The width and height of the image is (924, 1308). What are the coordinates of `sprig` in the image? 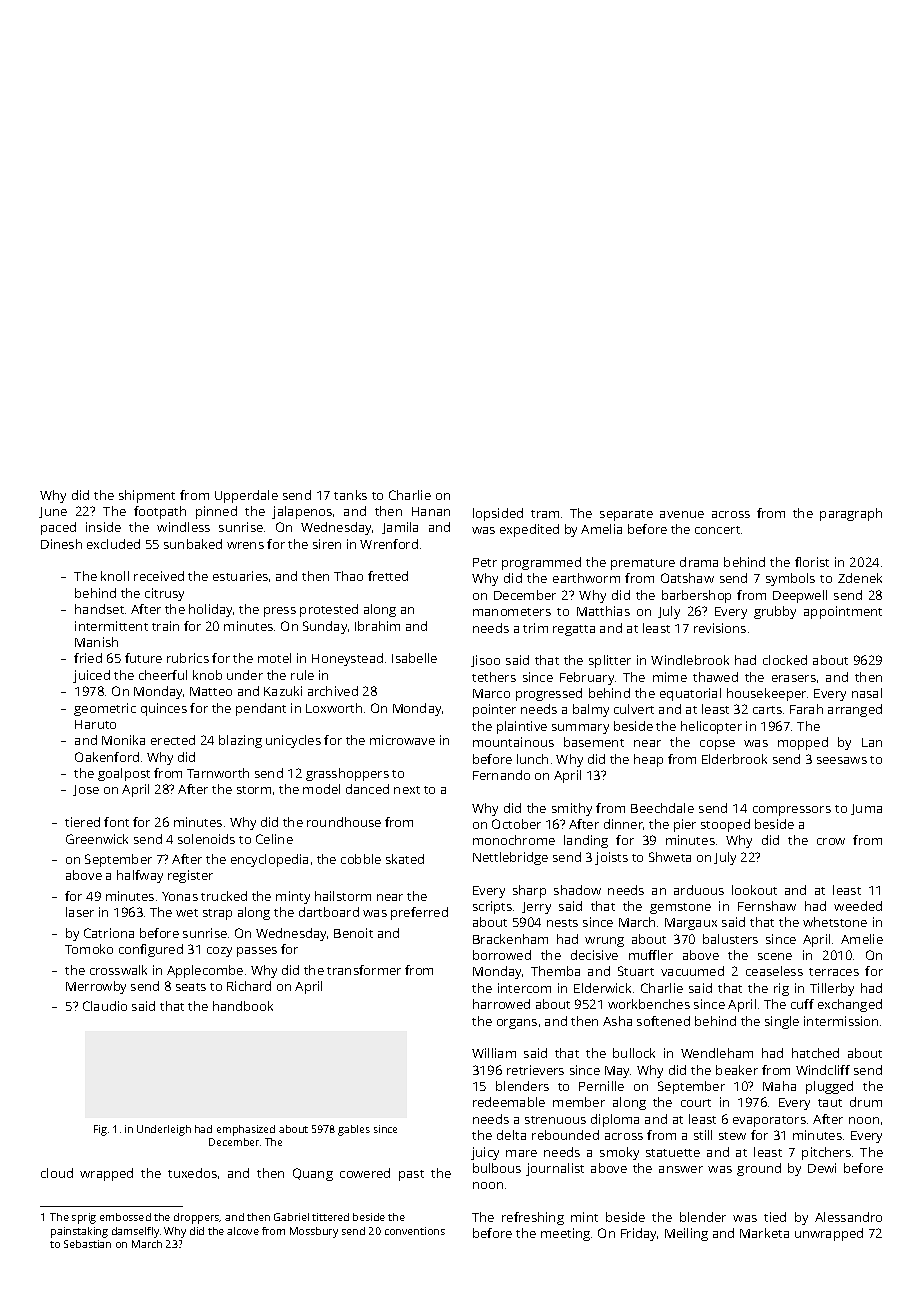 It's located at (84, 1218).
